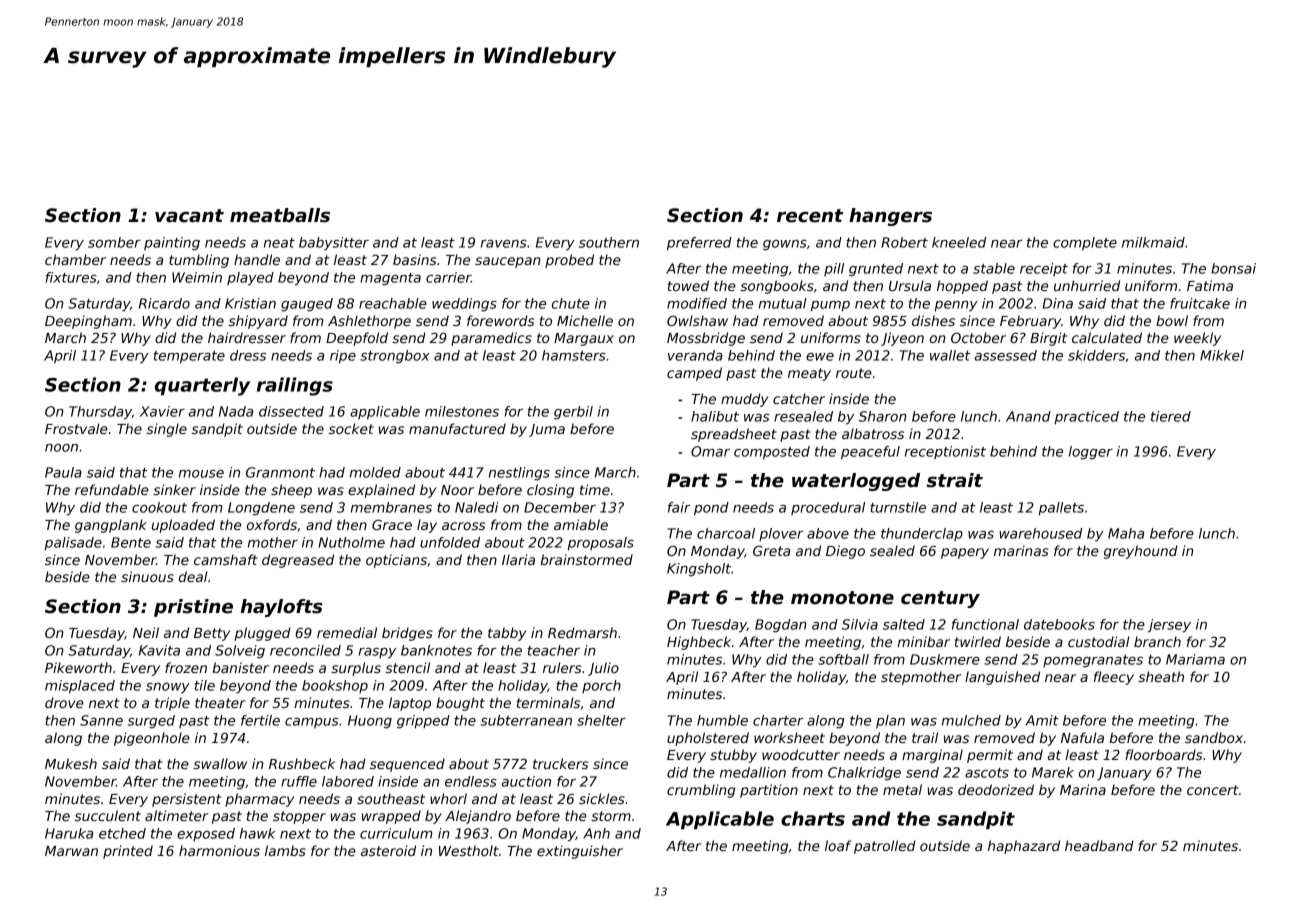 Image resolution: width=1308 pixels, height=924 pixels. I want to click on Amit, so click(1042, 720).
